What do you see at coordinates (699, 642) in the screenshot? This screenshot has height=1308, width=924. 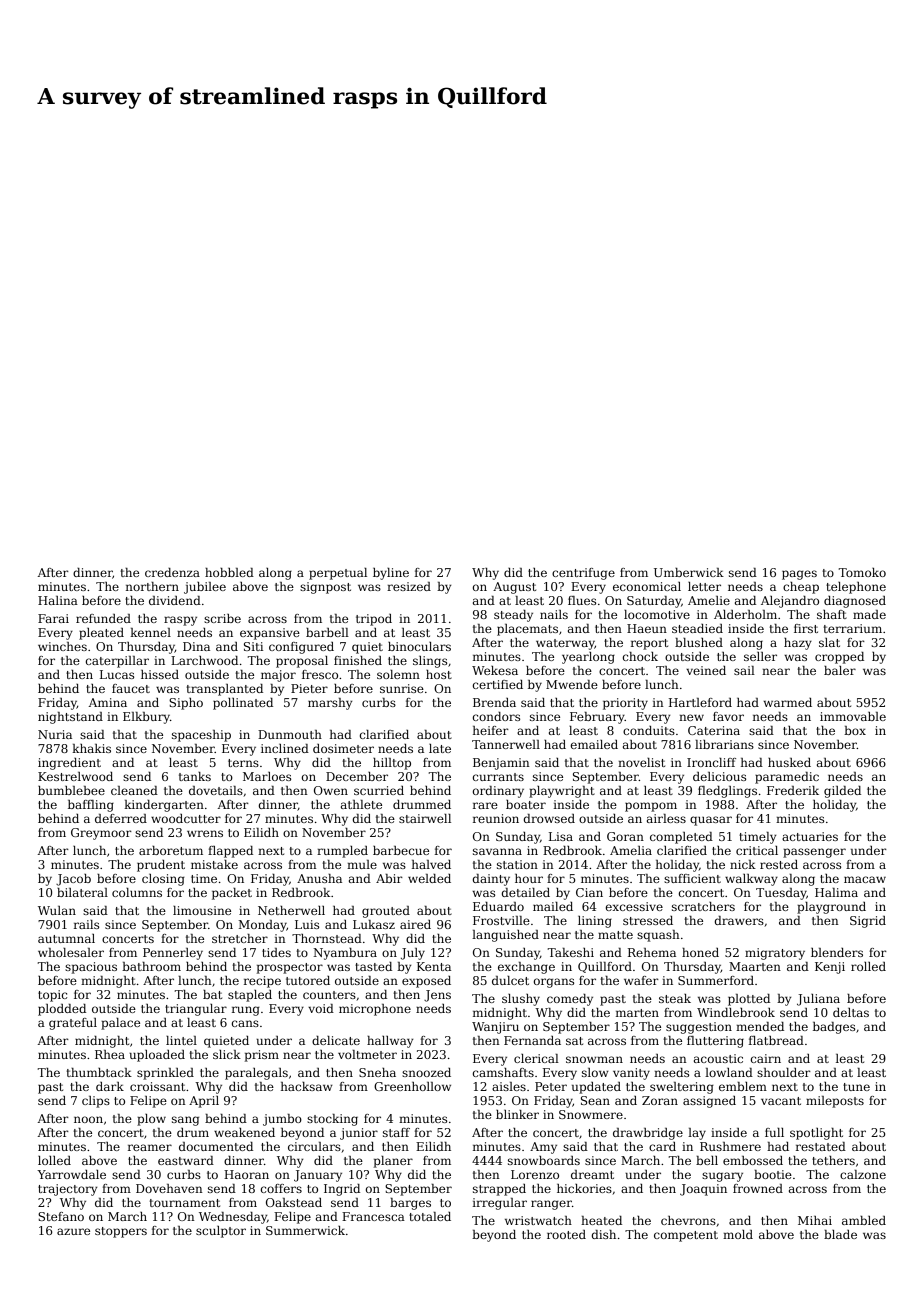 I see `blushed` at bounding box center [699, 642].
